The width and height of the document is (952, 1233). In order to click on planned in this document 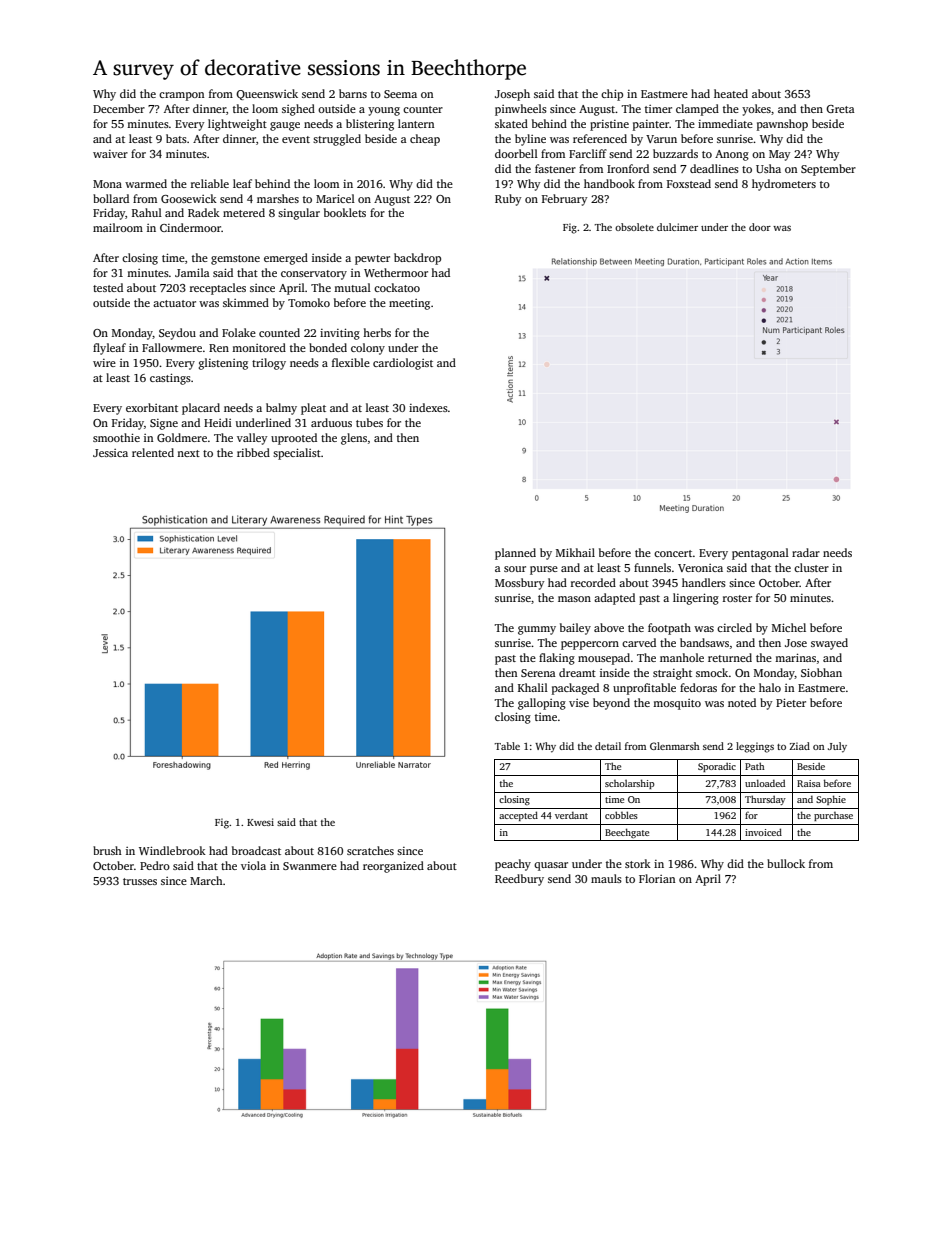, I will do `click(515, 554)`.
